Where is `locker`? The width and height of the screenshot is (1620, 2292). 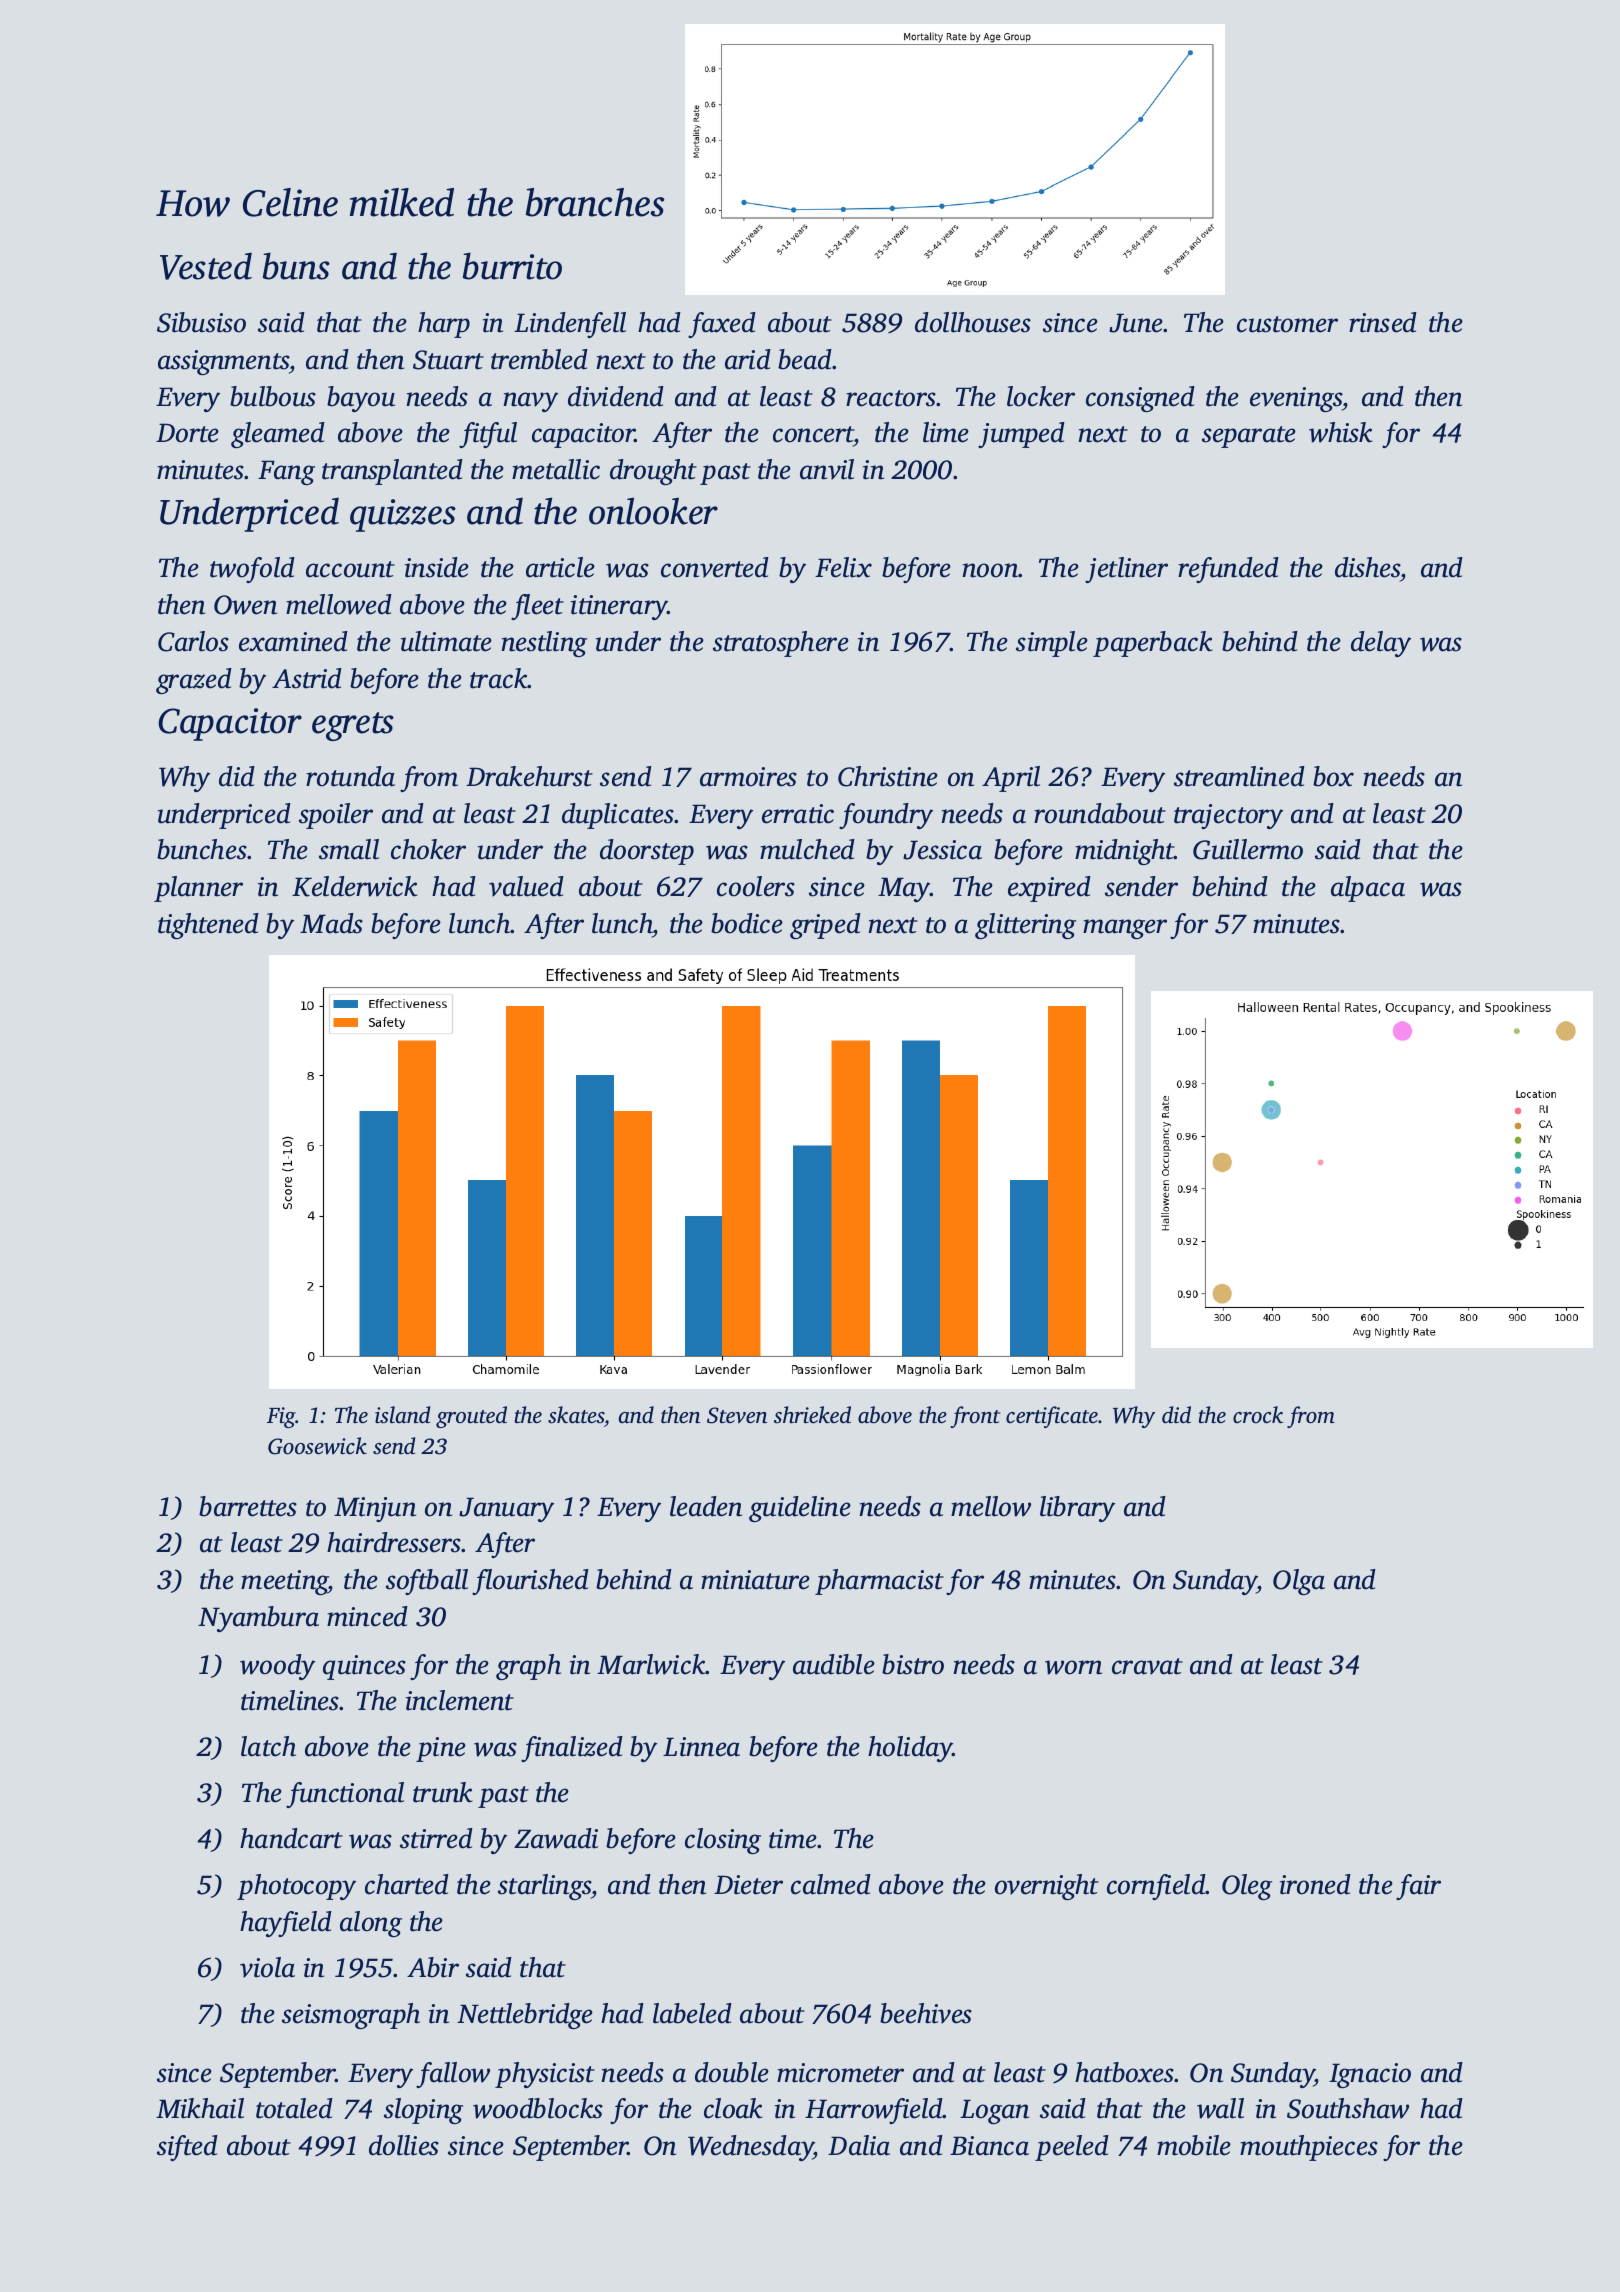
locker is located at coordinates (1041, 396).
